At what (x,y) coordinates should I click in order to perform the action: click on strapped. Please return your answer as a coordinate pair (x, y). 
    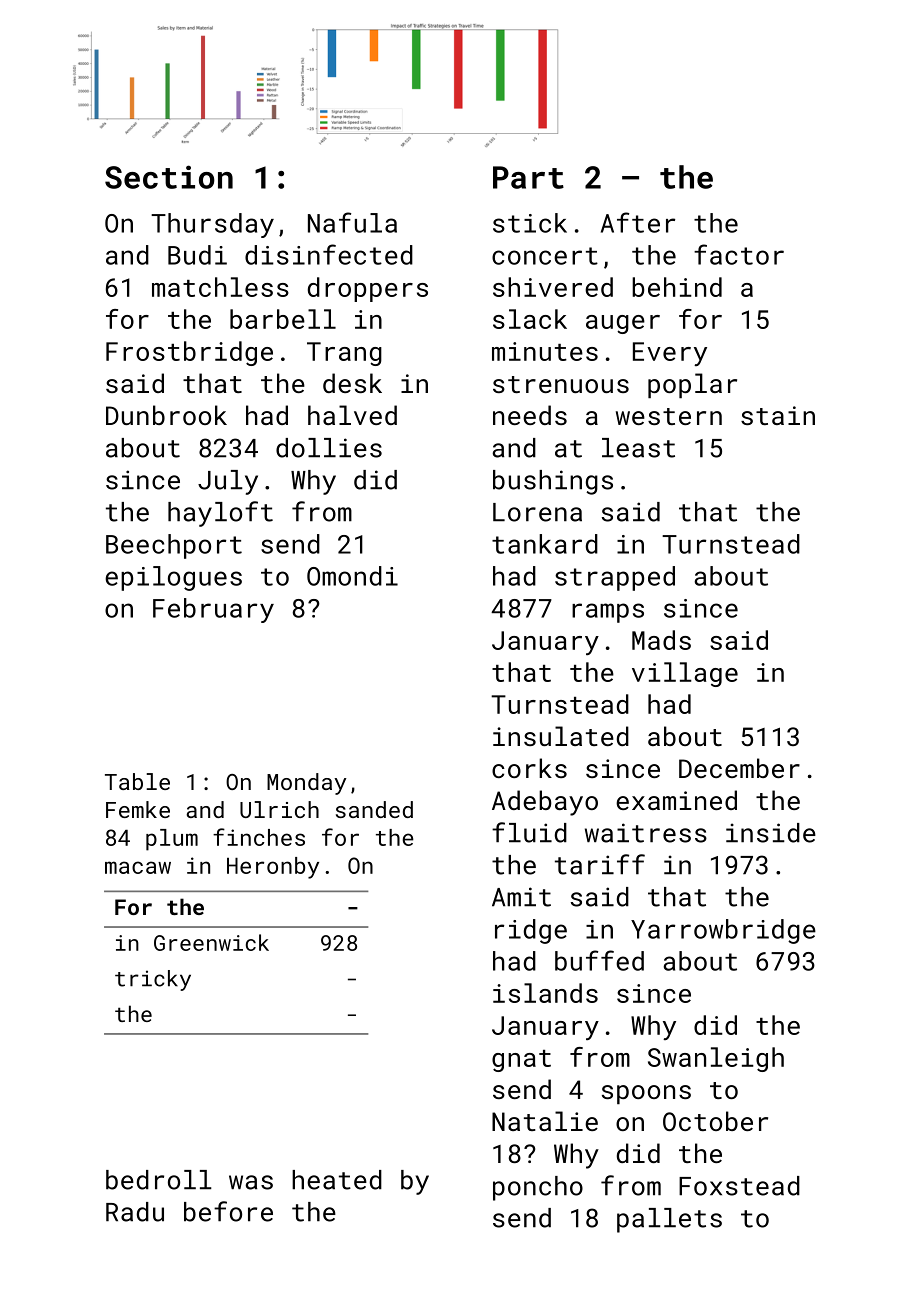
    Looking at the image, I should click on (615, 578).
